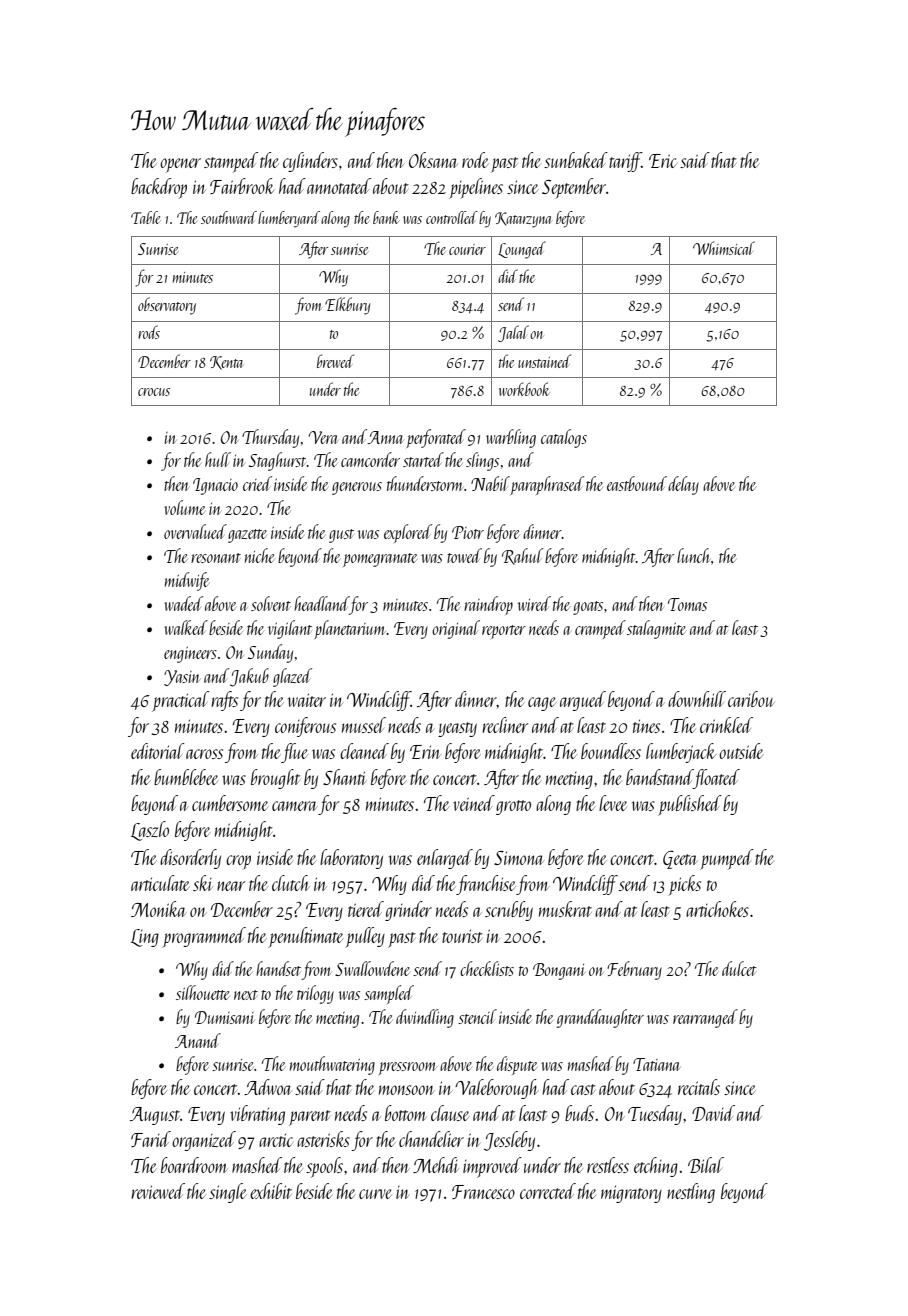 This page has width=908, height=1316. I want to click on eastbound, so click(637, 483).
